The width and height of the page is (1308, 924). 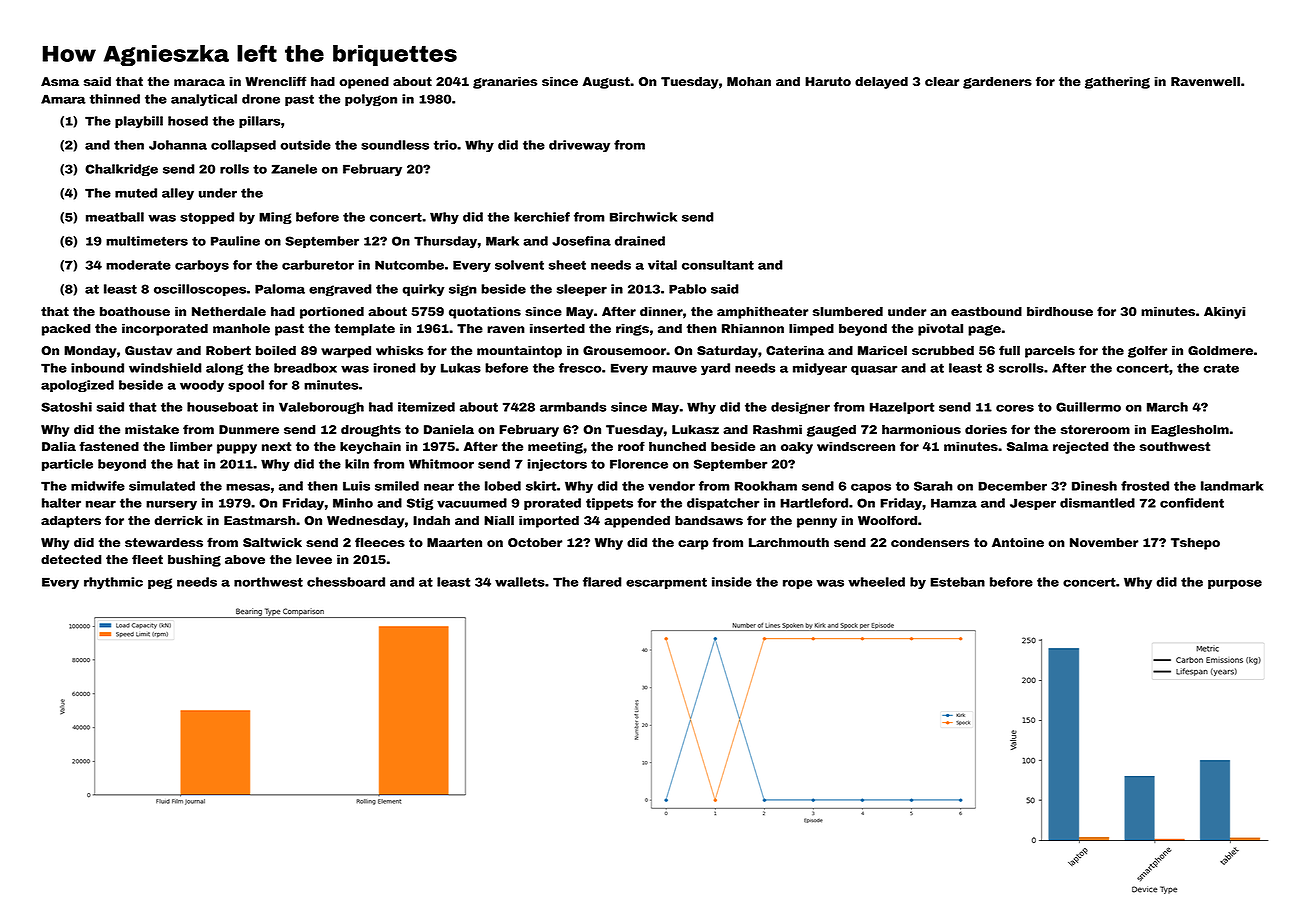 I want to click on kerchief, so click(x=542, y=217).
